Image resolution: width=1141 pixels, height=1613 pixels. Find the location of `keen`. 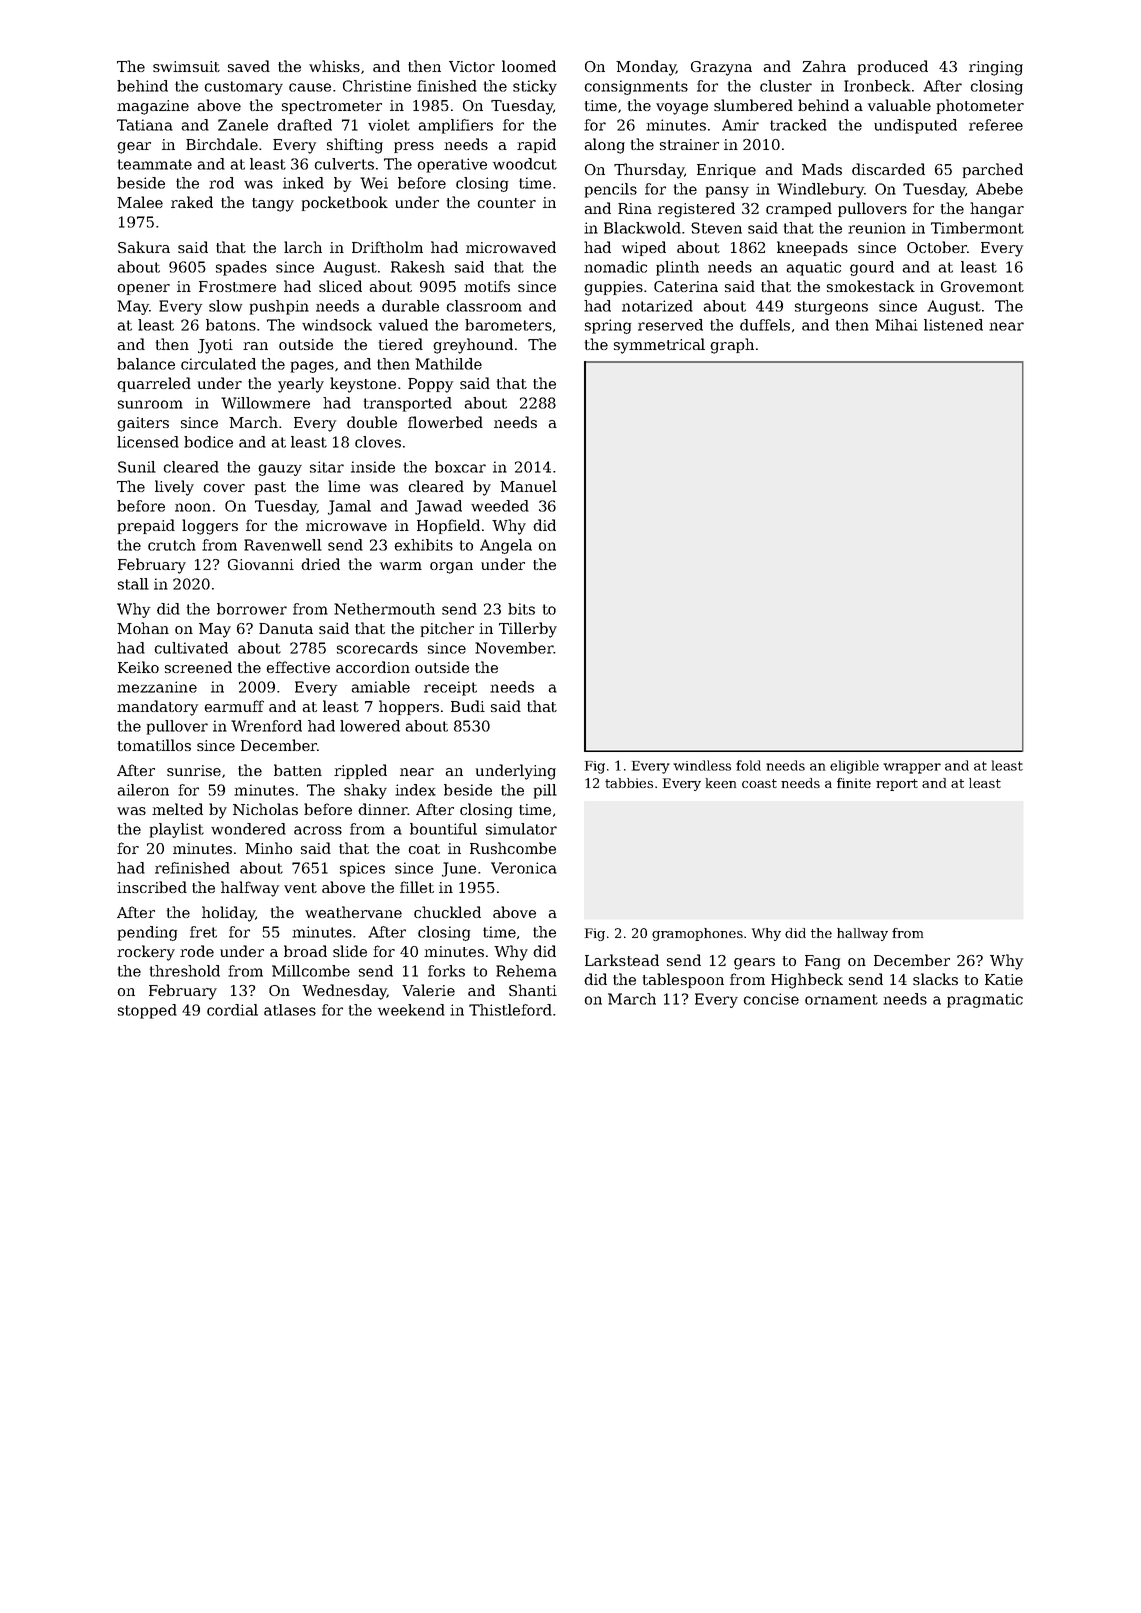

keen is located at coordinates (721, 783).
